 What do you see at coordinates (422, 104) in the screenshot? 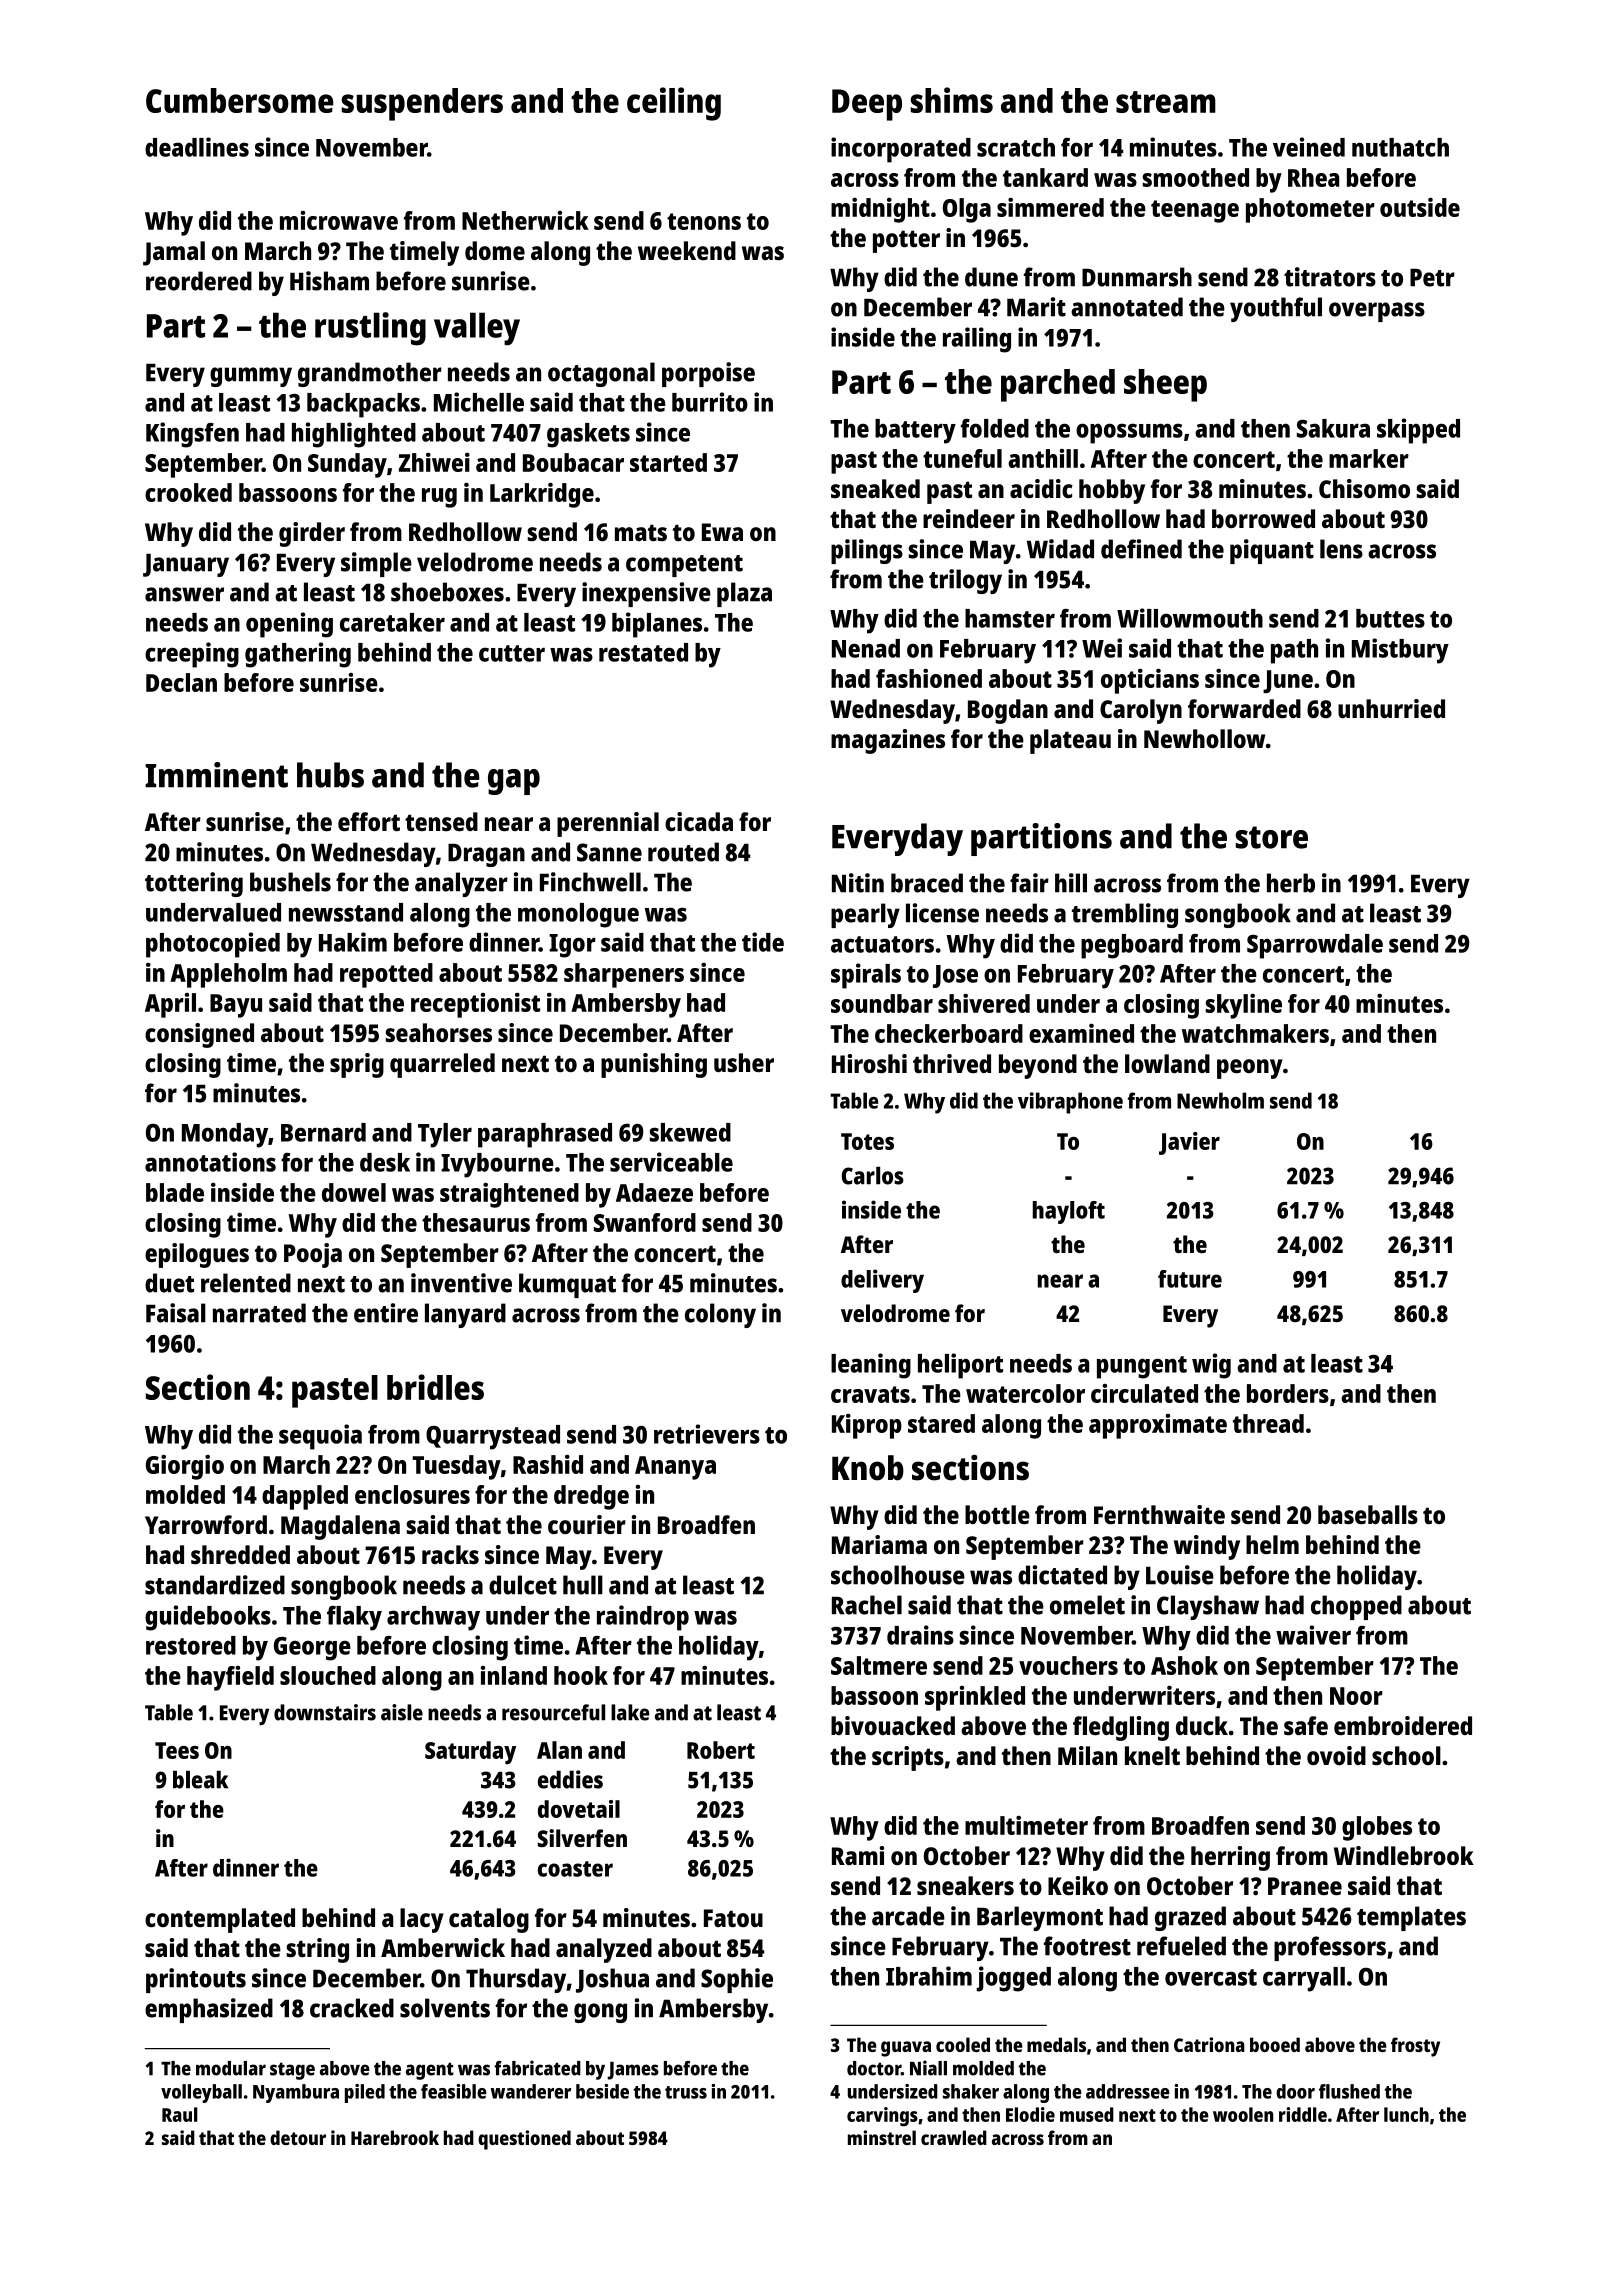
I see `suspenders` at bounding box center [422, 104].
